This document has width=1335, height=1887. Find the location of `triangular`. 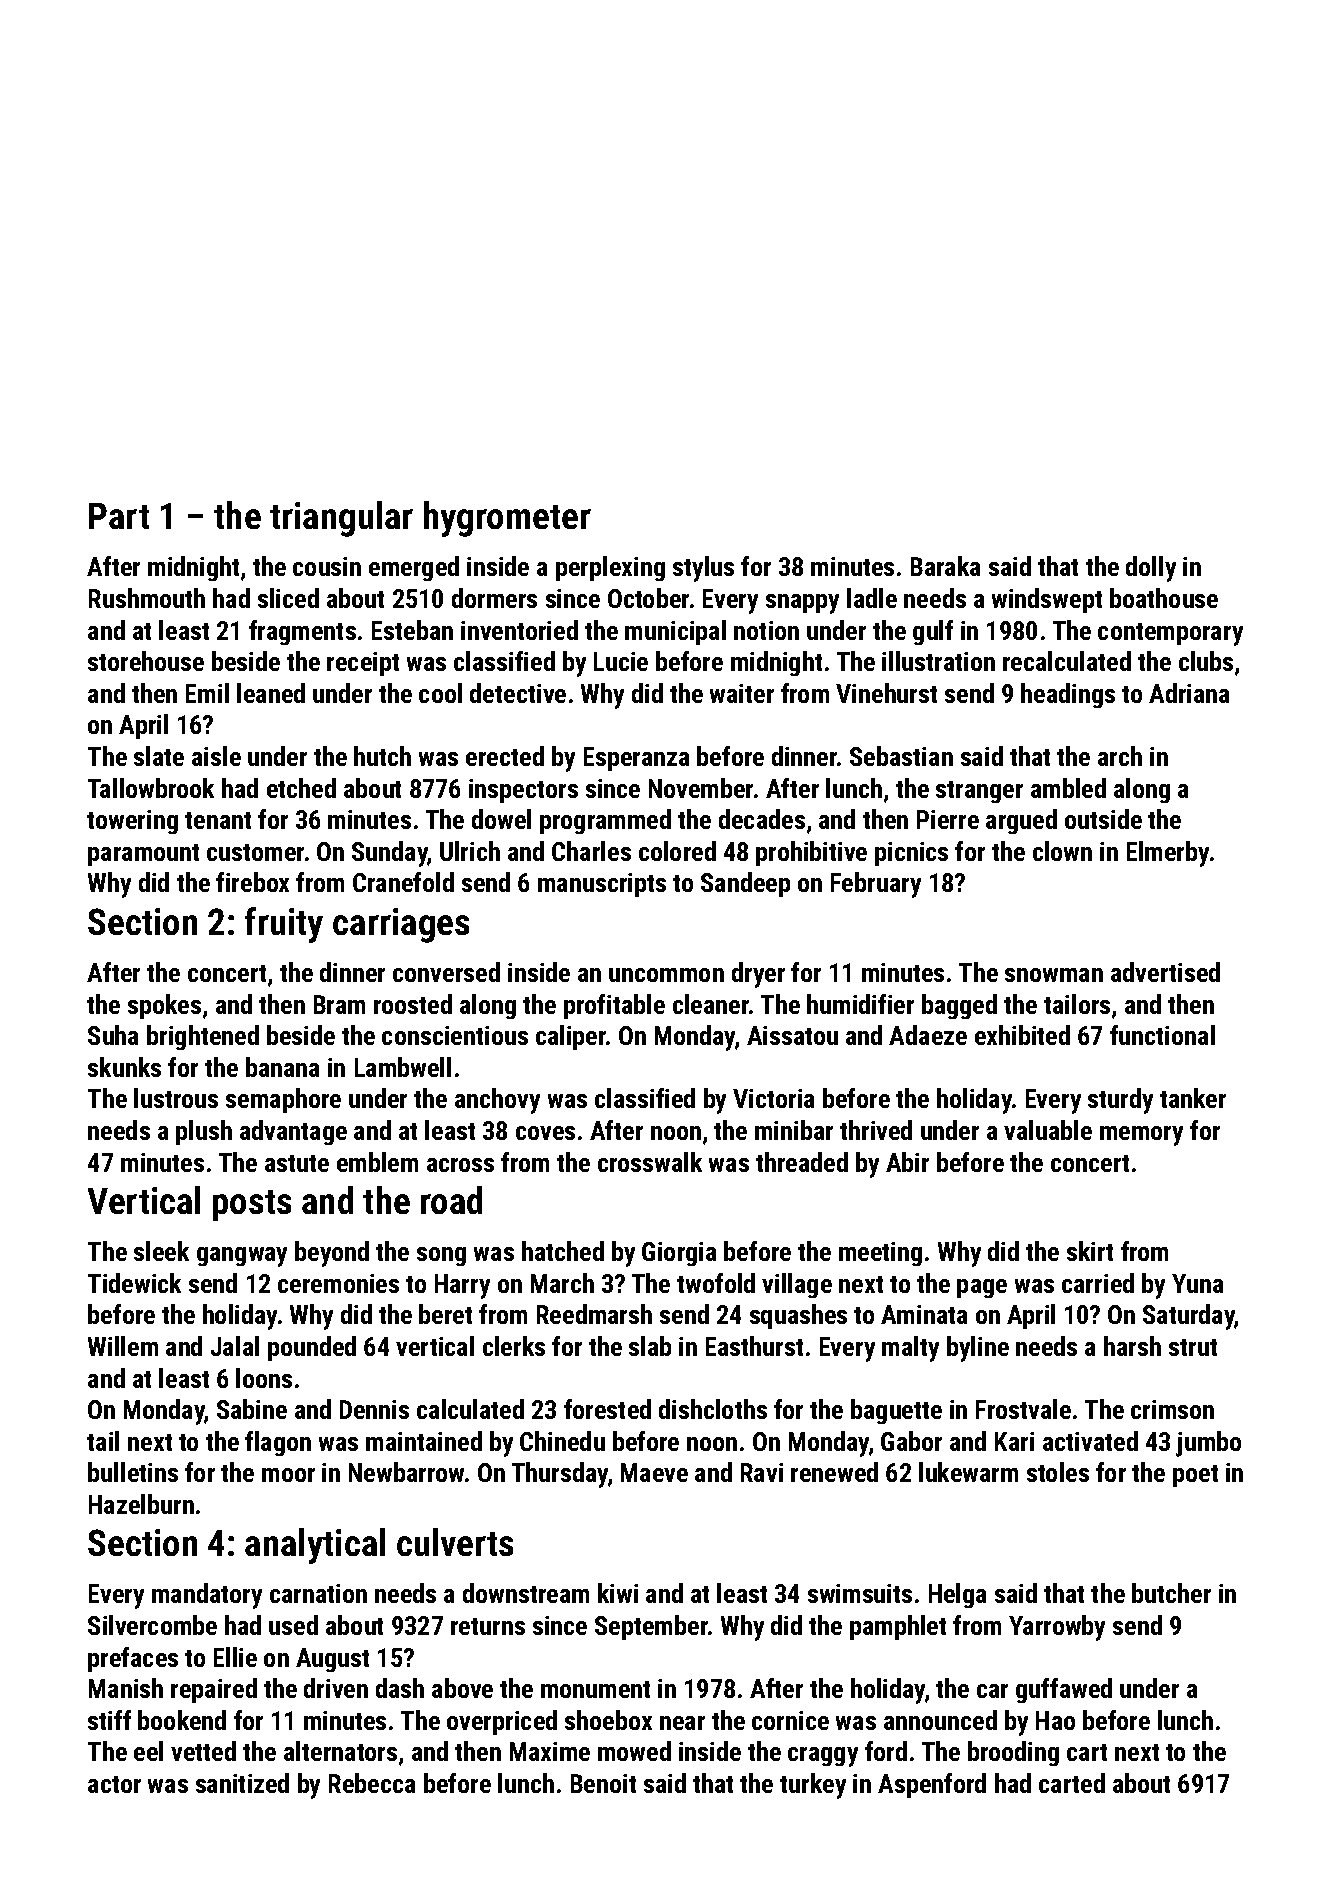

triangular is located at coordinates (341, 519).
